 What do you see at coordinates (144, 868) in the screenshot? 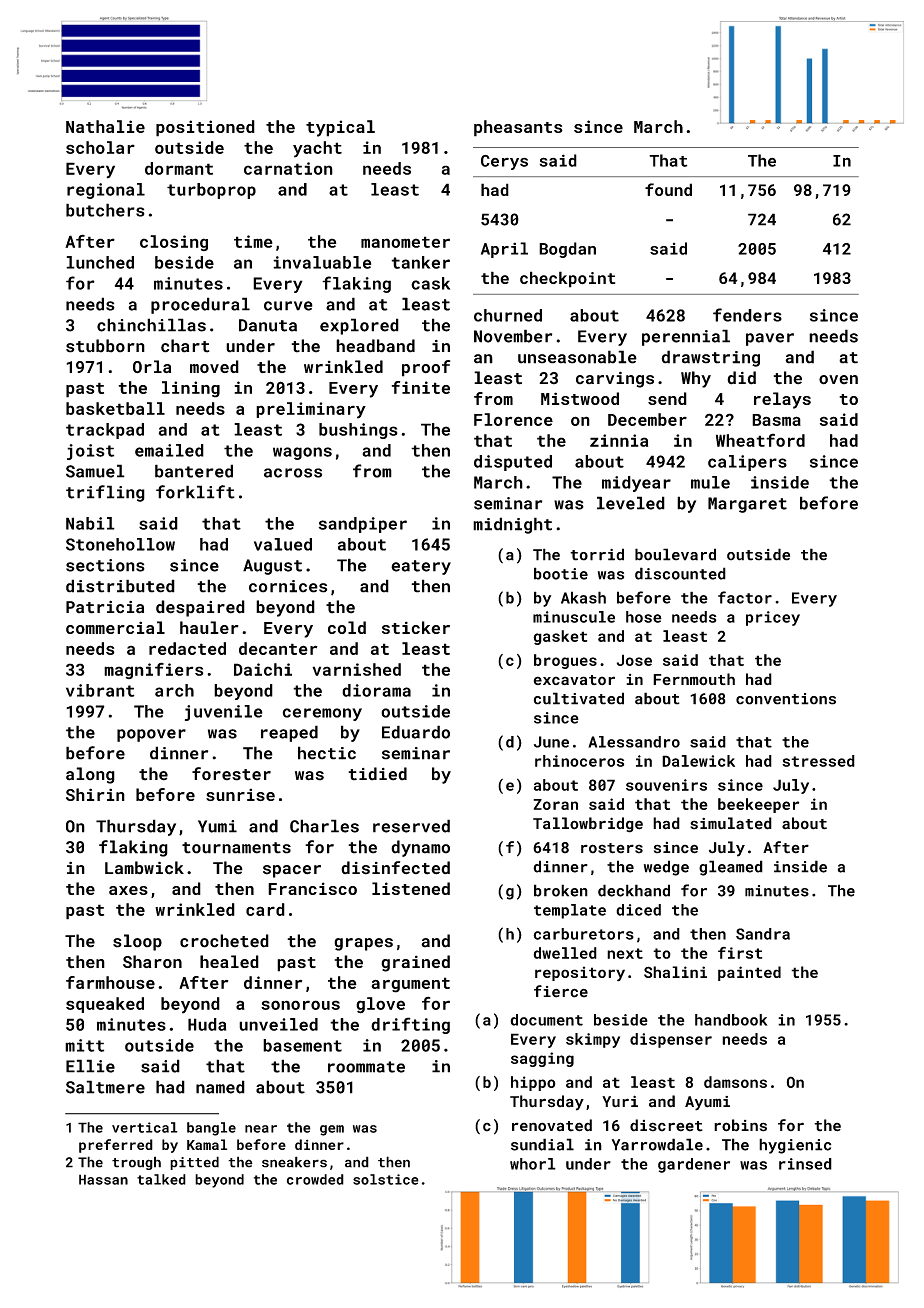
I see `Lambwick` at bounding box center [144, 868].
